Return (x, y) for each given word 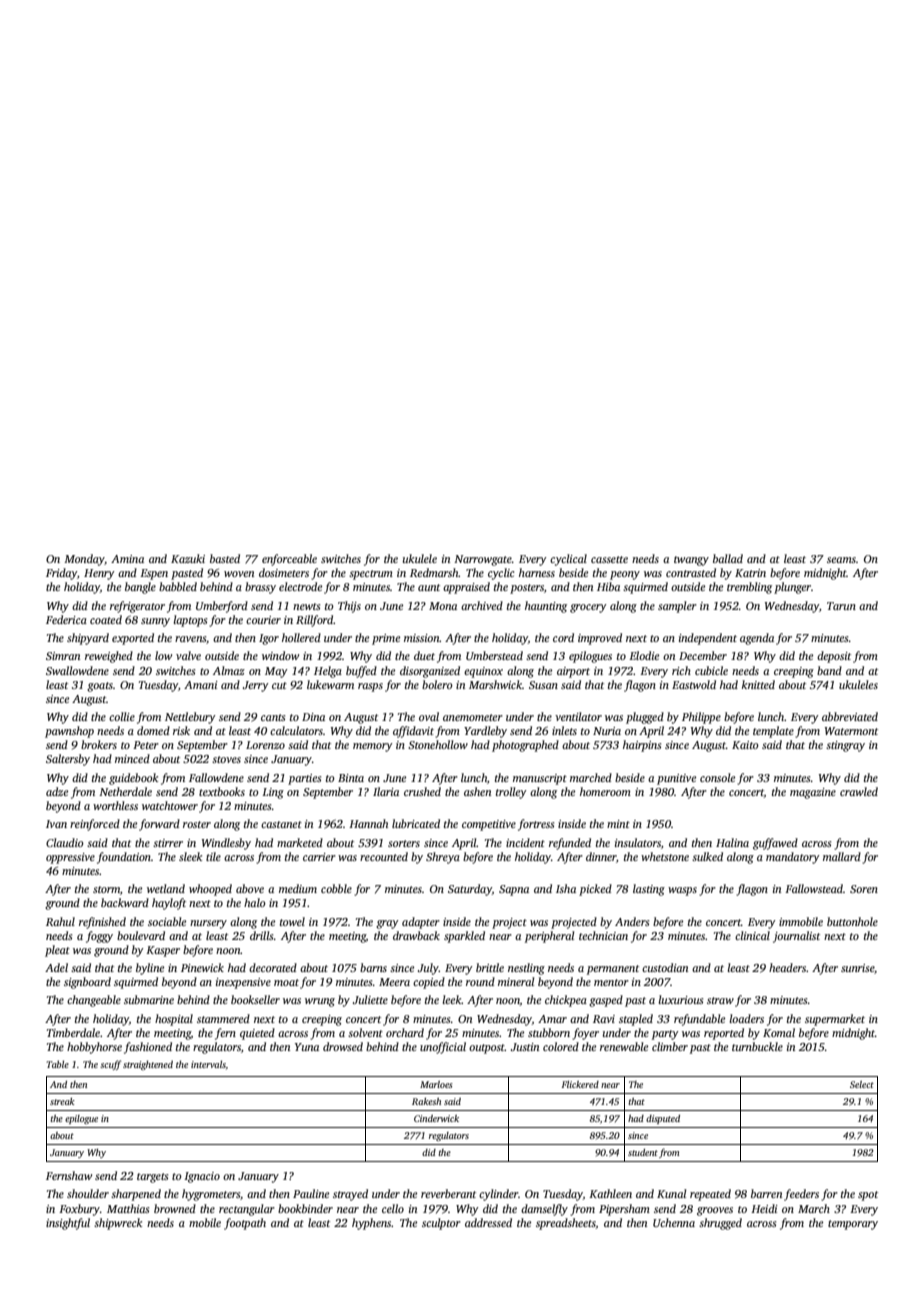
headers (787, 967)
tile (213, 856)
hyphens (372, 1224)
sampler (677, 607)
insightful (68, 1224)
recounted (384, 856)
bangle (140, 588)
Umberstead (494, 655)
